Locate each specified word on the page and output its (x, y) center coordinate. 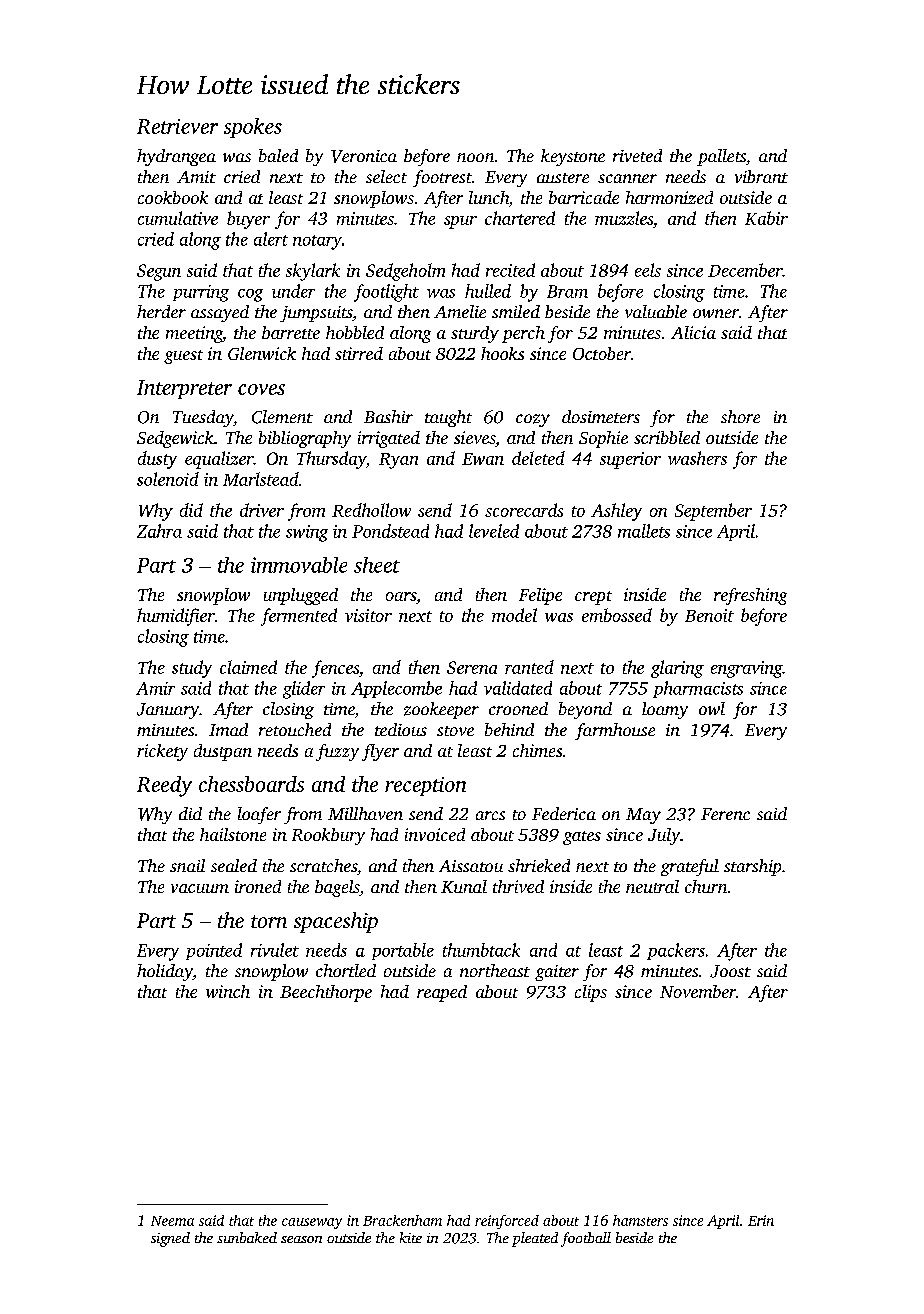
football (586, 1239)
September (713, 512)
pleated (535, 1239)
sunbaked (247, 1237)
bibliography (305, 439)
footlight (386, 293)
